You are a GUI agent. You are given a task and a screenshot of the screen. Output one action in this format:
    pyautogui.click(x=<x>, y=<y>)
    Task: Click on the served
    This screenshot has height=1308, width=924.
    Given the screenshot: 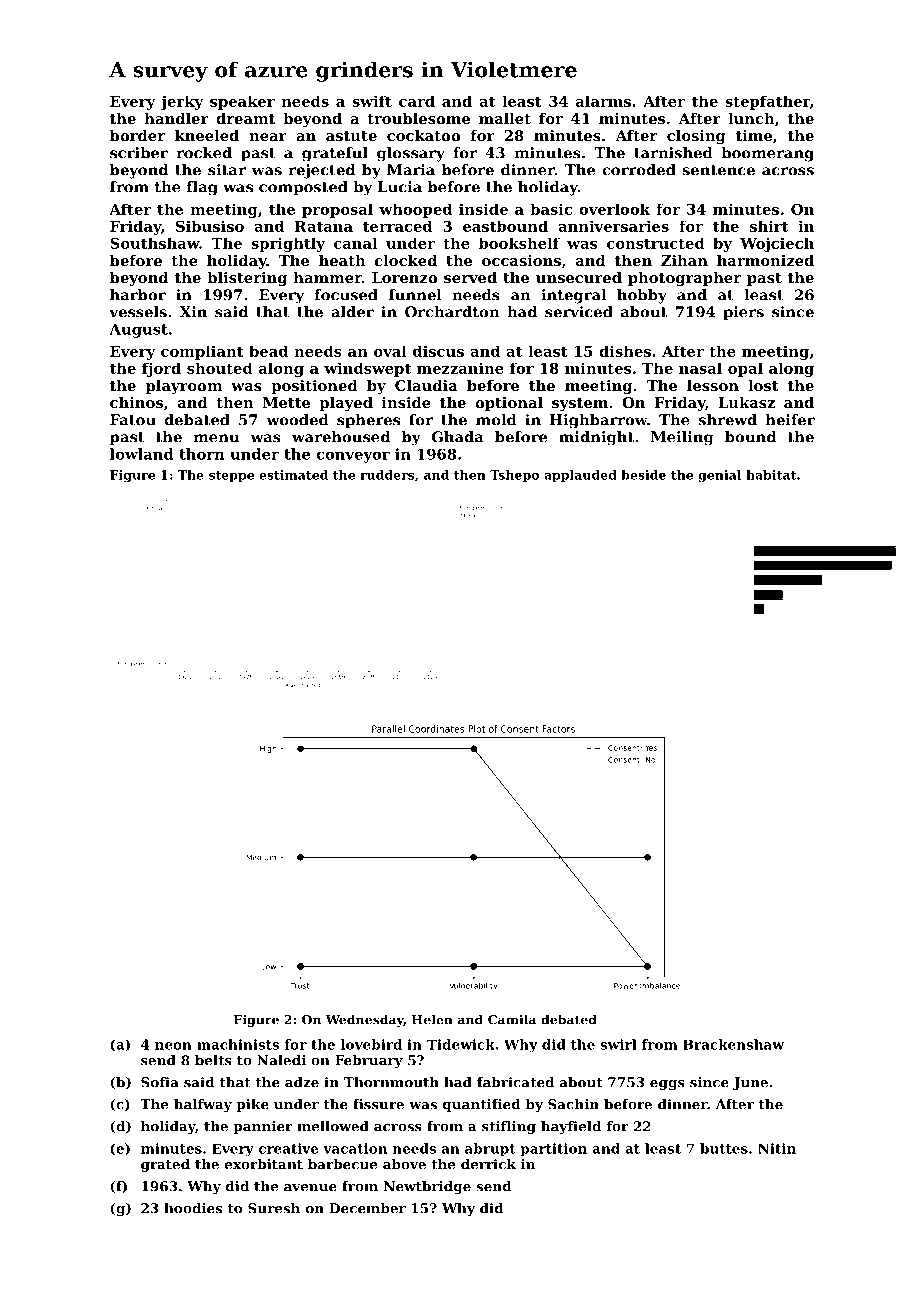 What is the action you would take?
    pyautogui.click(x=470, y=277)
